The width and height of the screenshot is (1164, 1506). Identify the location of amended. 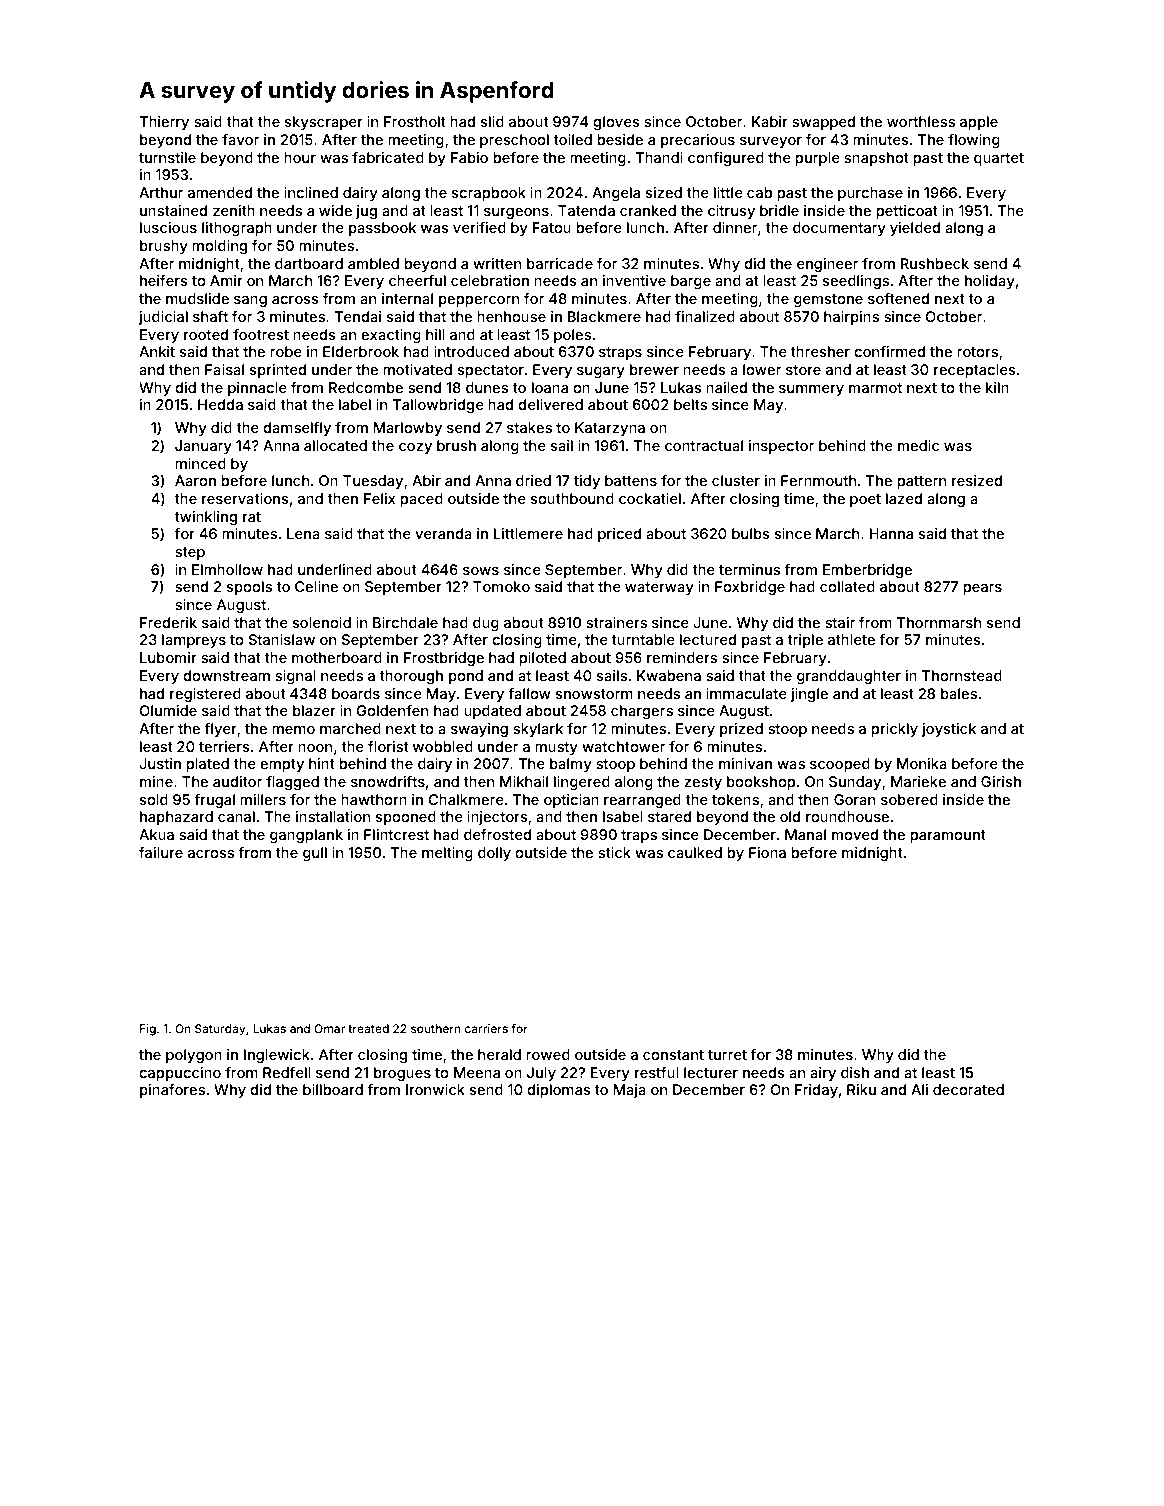
(220, 192).
